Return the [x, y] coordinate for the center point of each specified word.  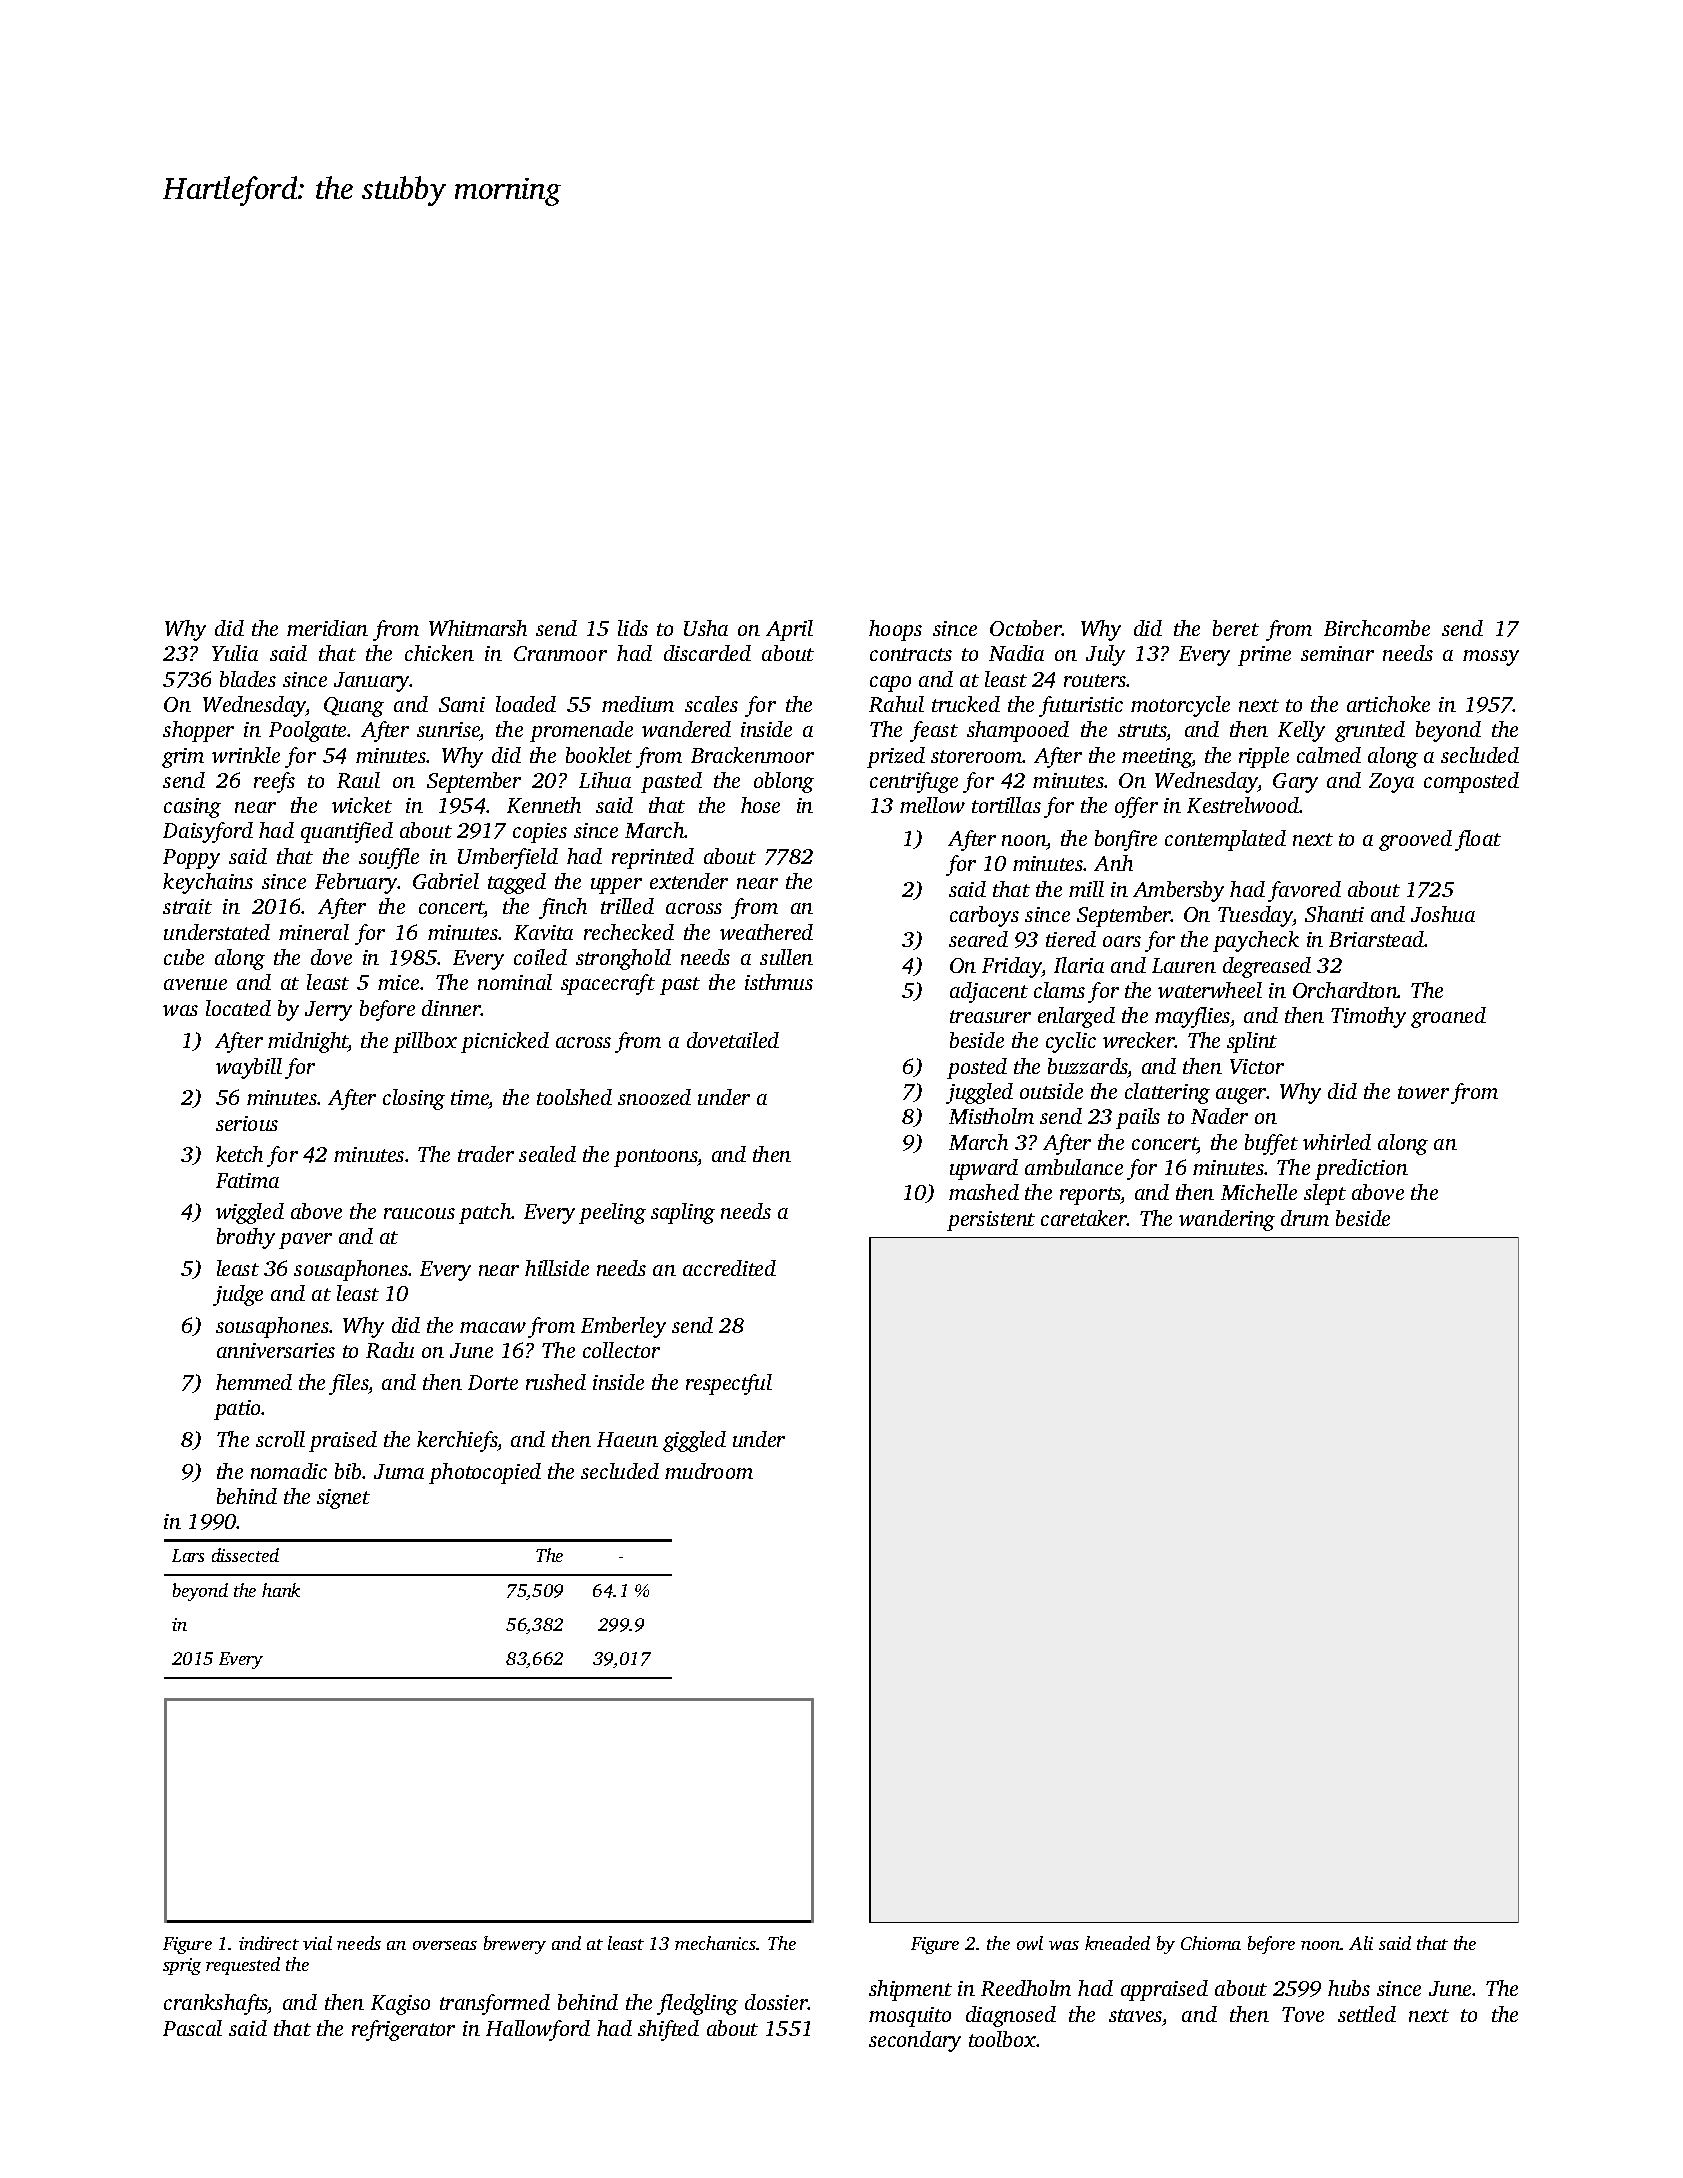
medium [638, 704]
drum [1305, 1218]
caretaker [1084, 1218]
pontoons [656, 1158]
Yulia [235, 653]
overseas [445, 1945]
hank [281, 1590]
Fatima [247, 1180]
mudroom [709, 1471]
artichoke [1388, 704]
